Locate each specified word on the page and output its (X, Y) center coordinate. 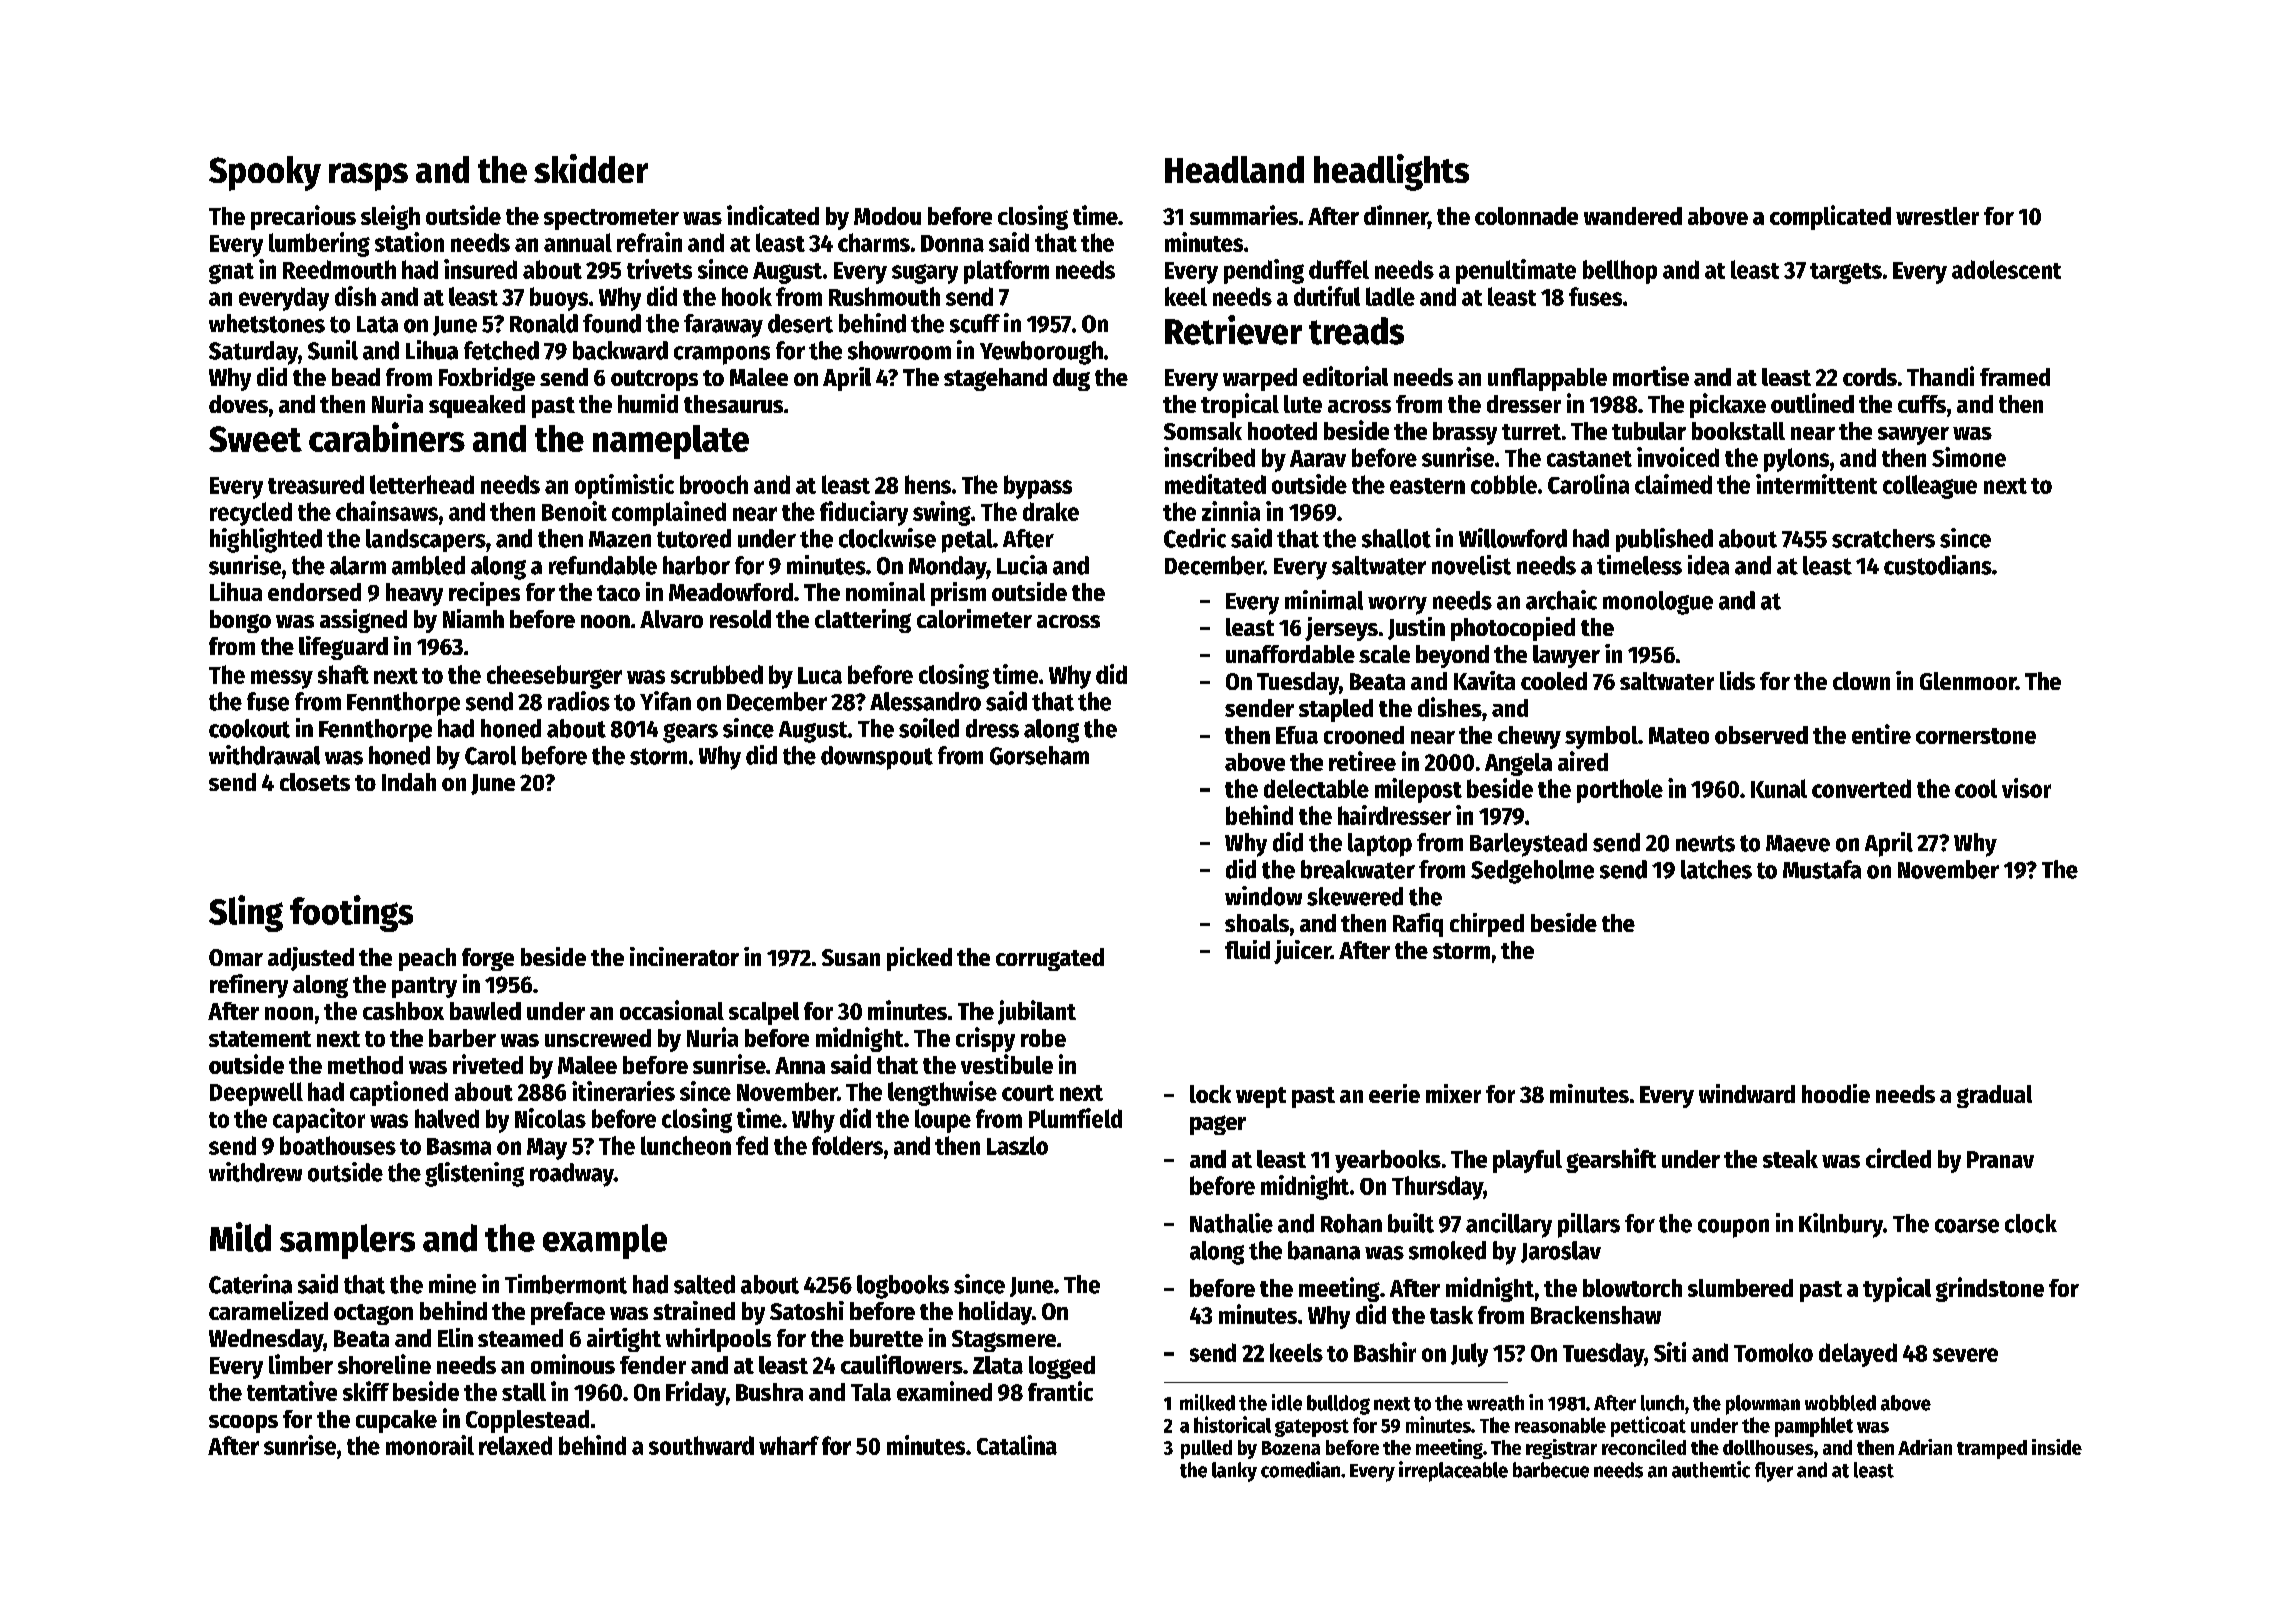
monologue (1658, 603)
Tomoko (1773, 1352)
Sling (246, 913)
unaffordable (1290, 654)
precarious (303, 217)
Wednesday (266, 1340)
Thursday (1437, 1188)
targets (1846, 273)
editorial (1345, 376)
